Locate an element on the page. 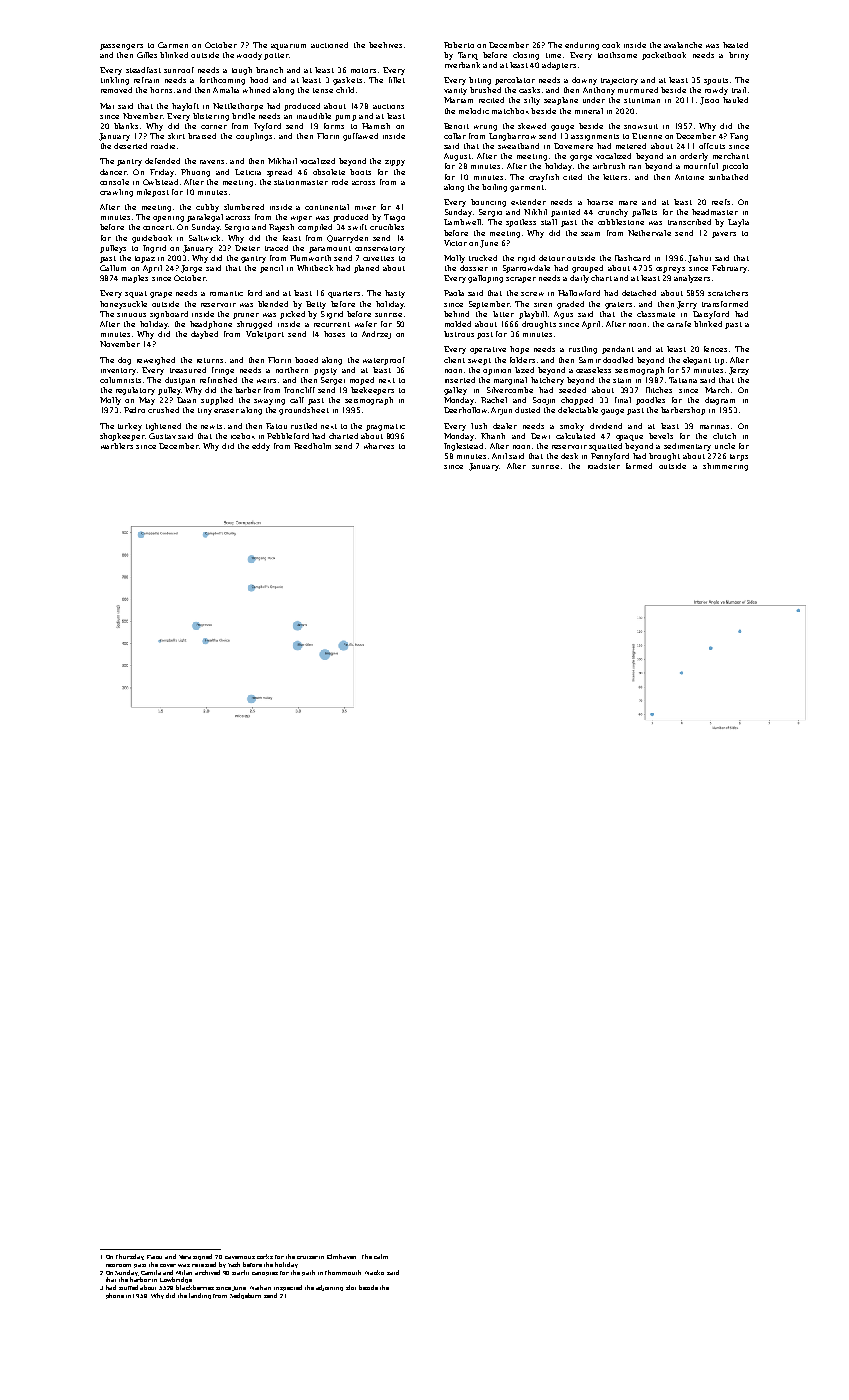 The image size is (849, 1400). cook is located at coordinates (611, 45).
